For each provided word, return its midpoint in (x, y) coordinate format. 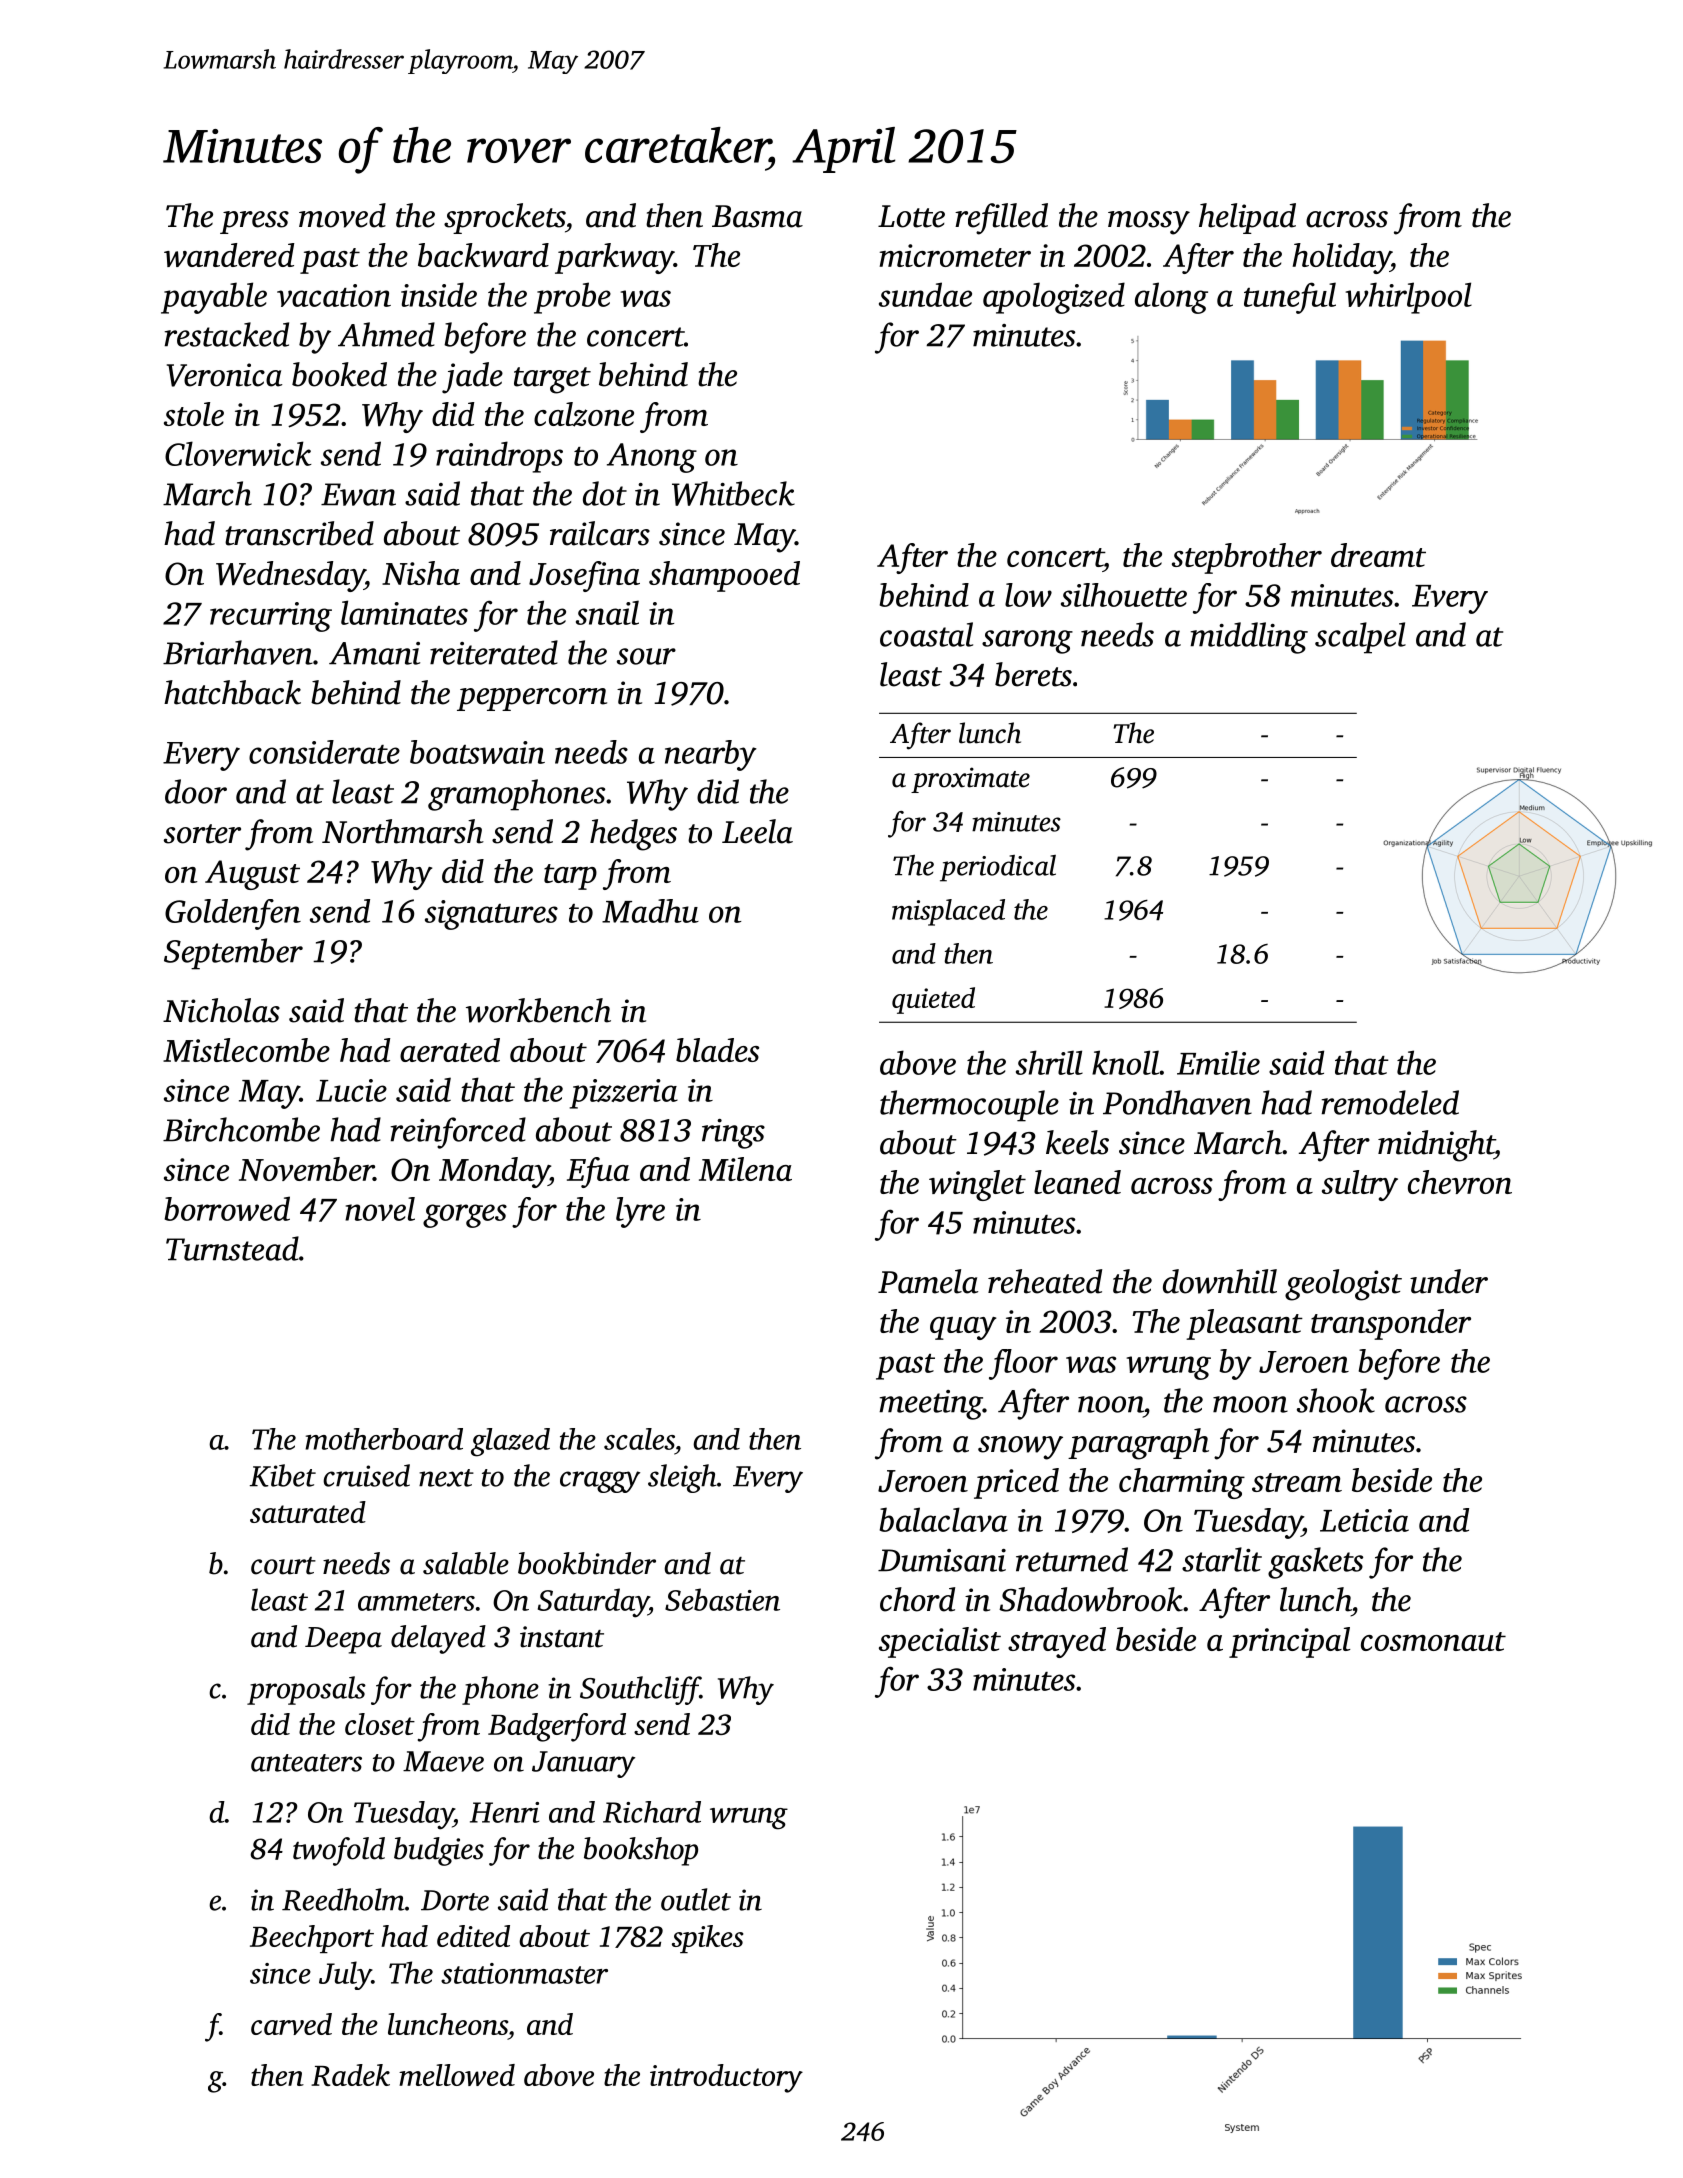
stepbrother (1247, 558)
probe (572, 298)
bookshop (641, 1851)
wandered (229, 255)
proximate (970, 780)
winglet (977, 1185)
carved (291, 2024)
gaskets (1315, 1563)
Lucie (351, 1090)
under (1449, 1281)
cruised (366, 1475)
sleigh (682, 1478)
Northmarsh (403, 831)
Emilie (1218, 1062)
